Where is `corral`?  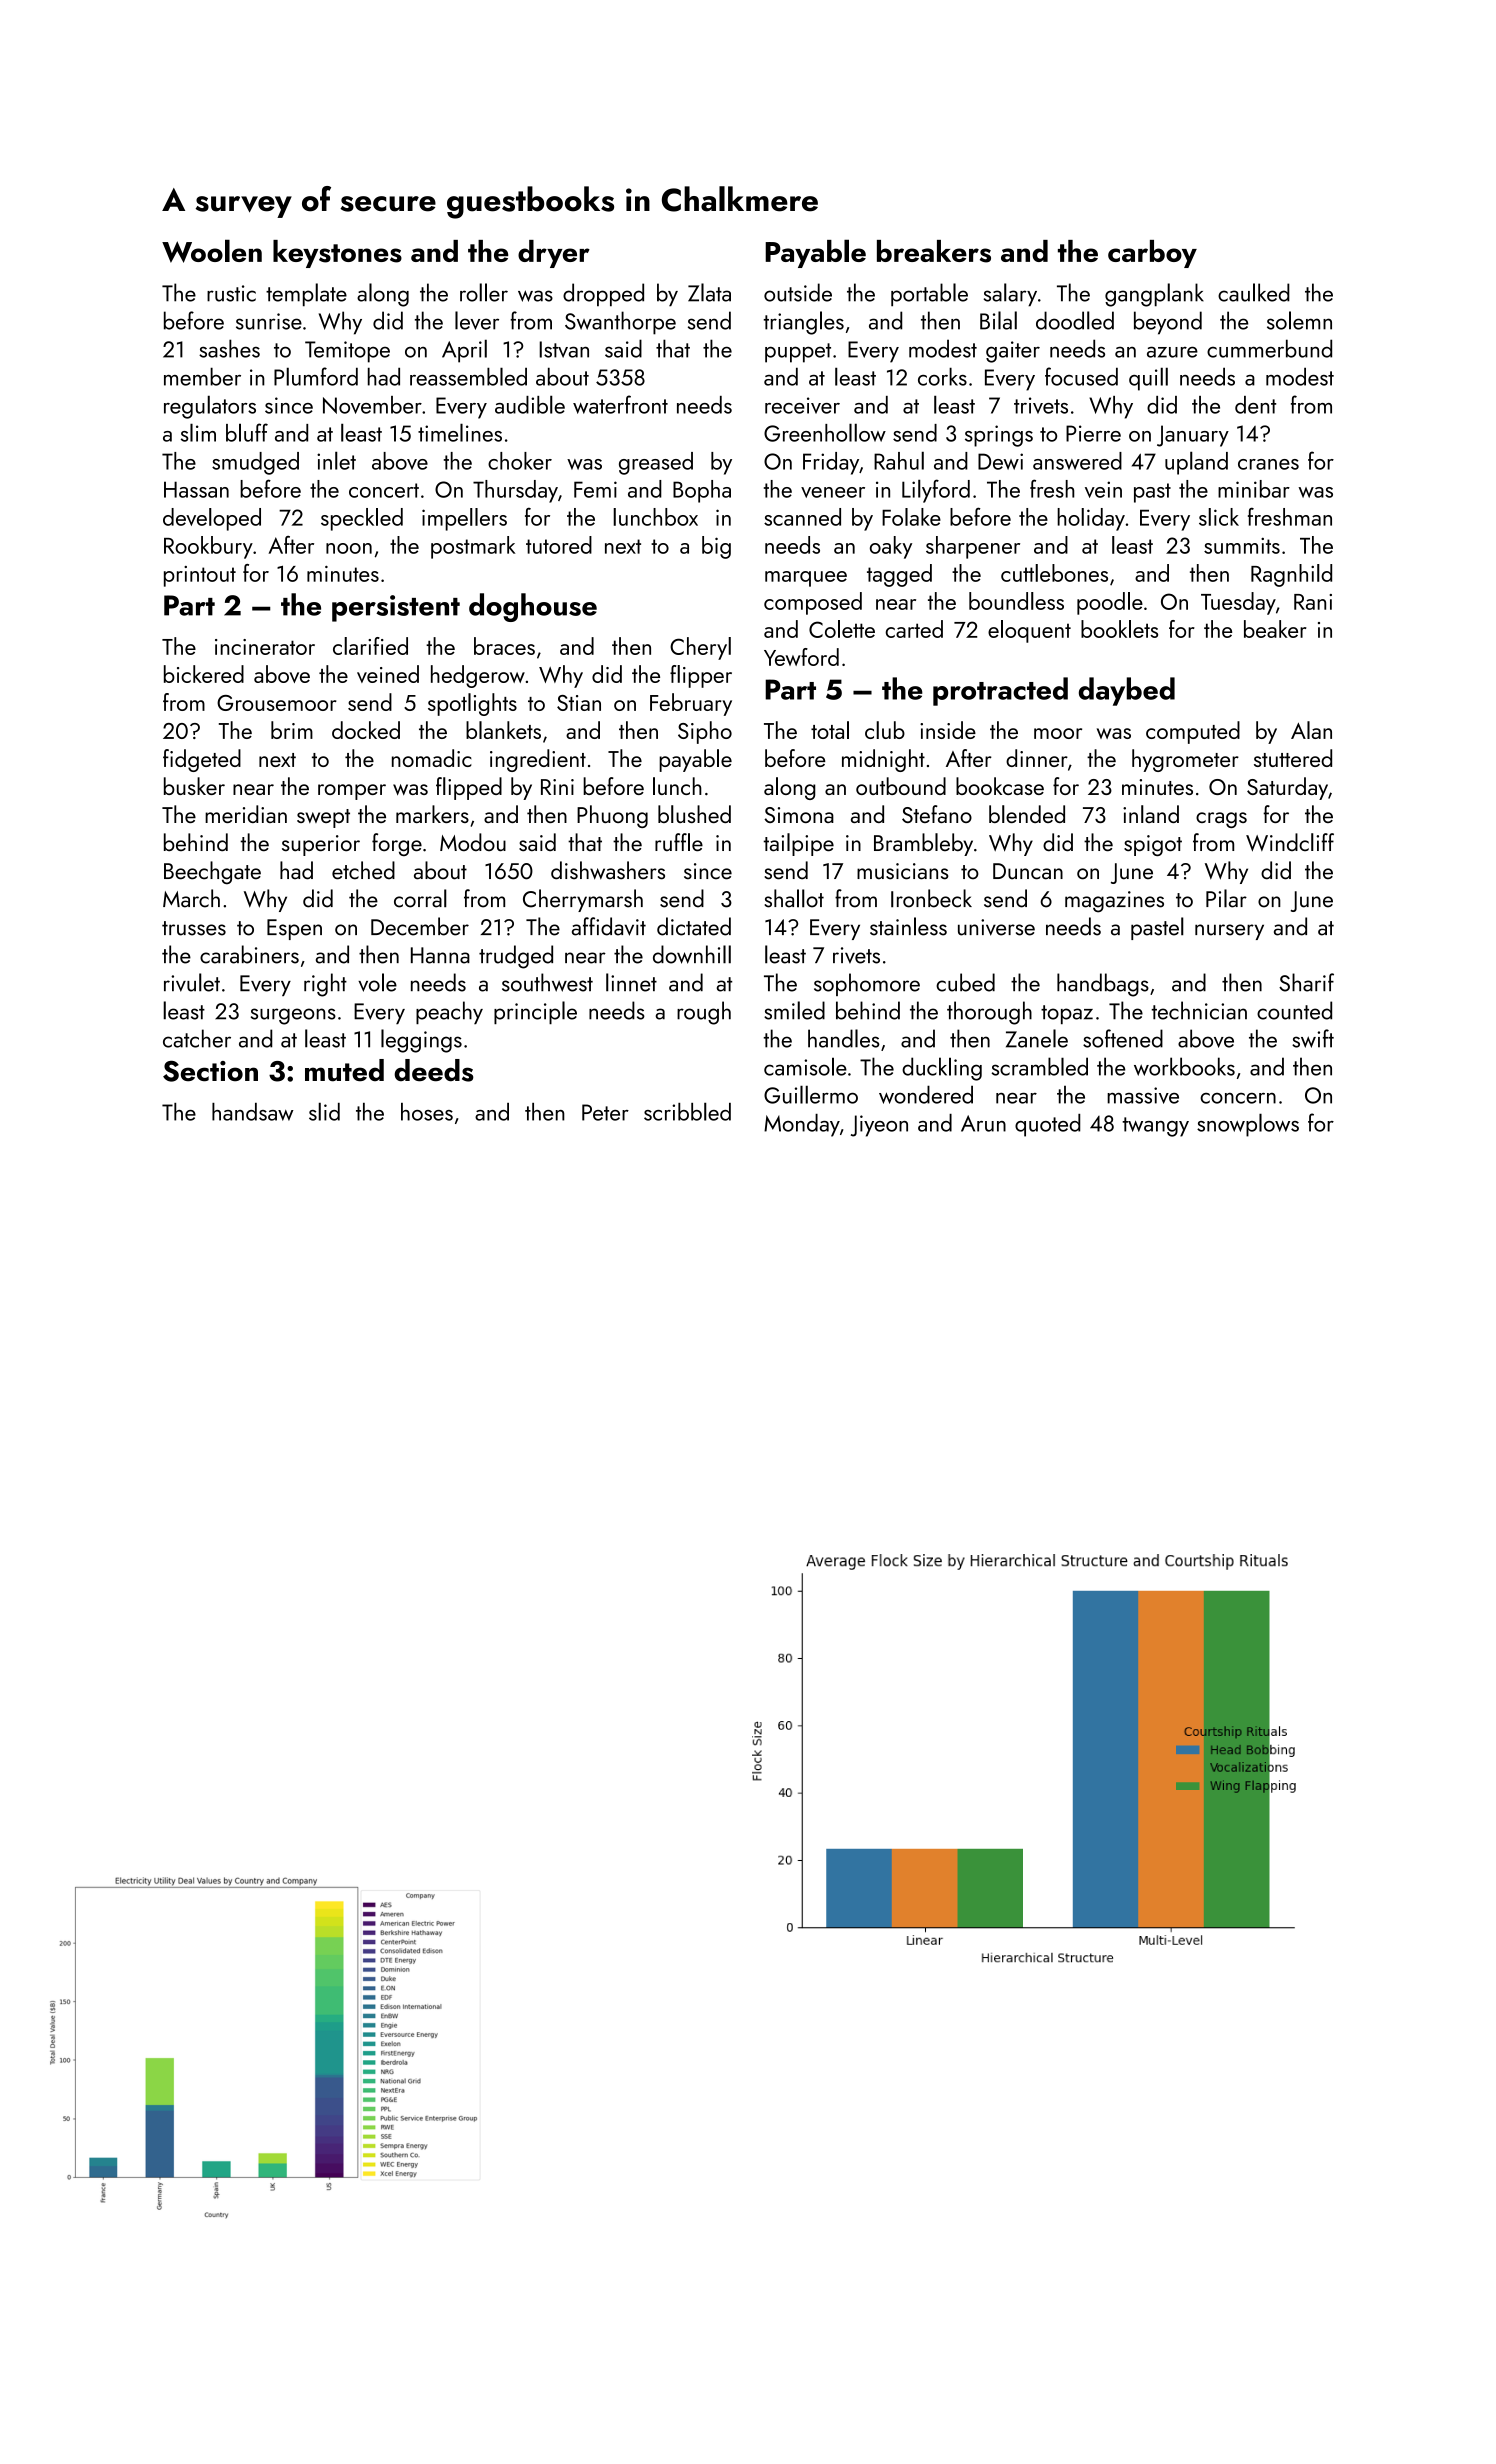
corral is located at coordinates (420, 898).
